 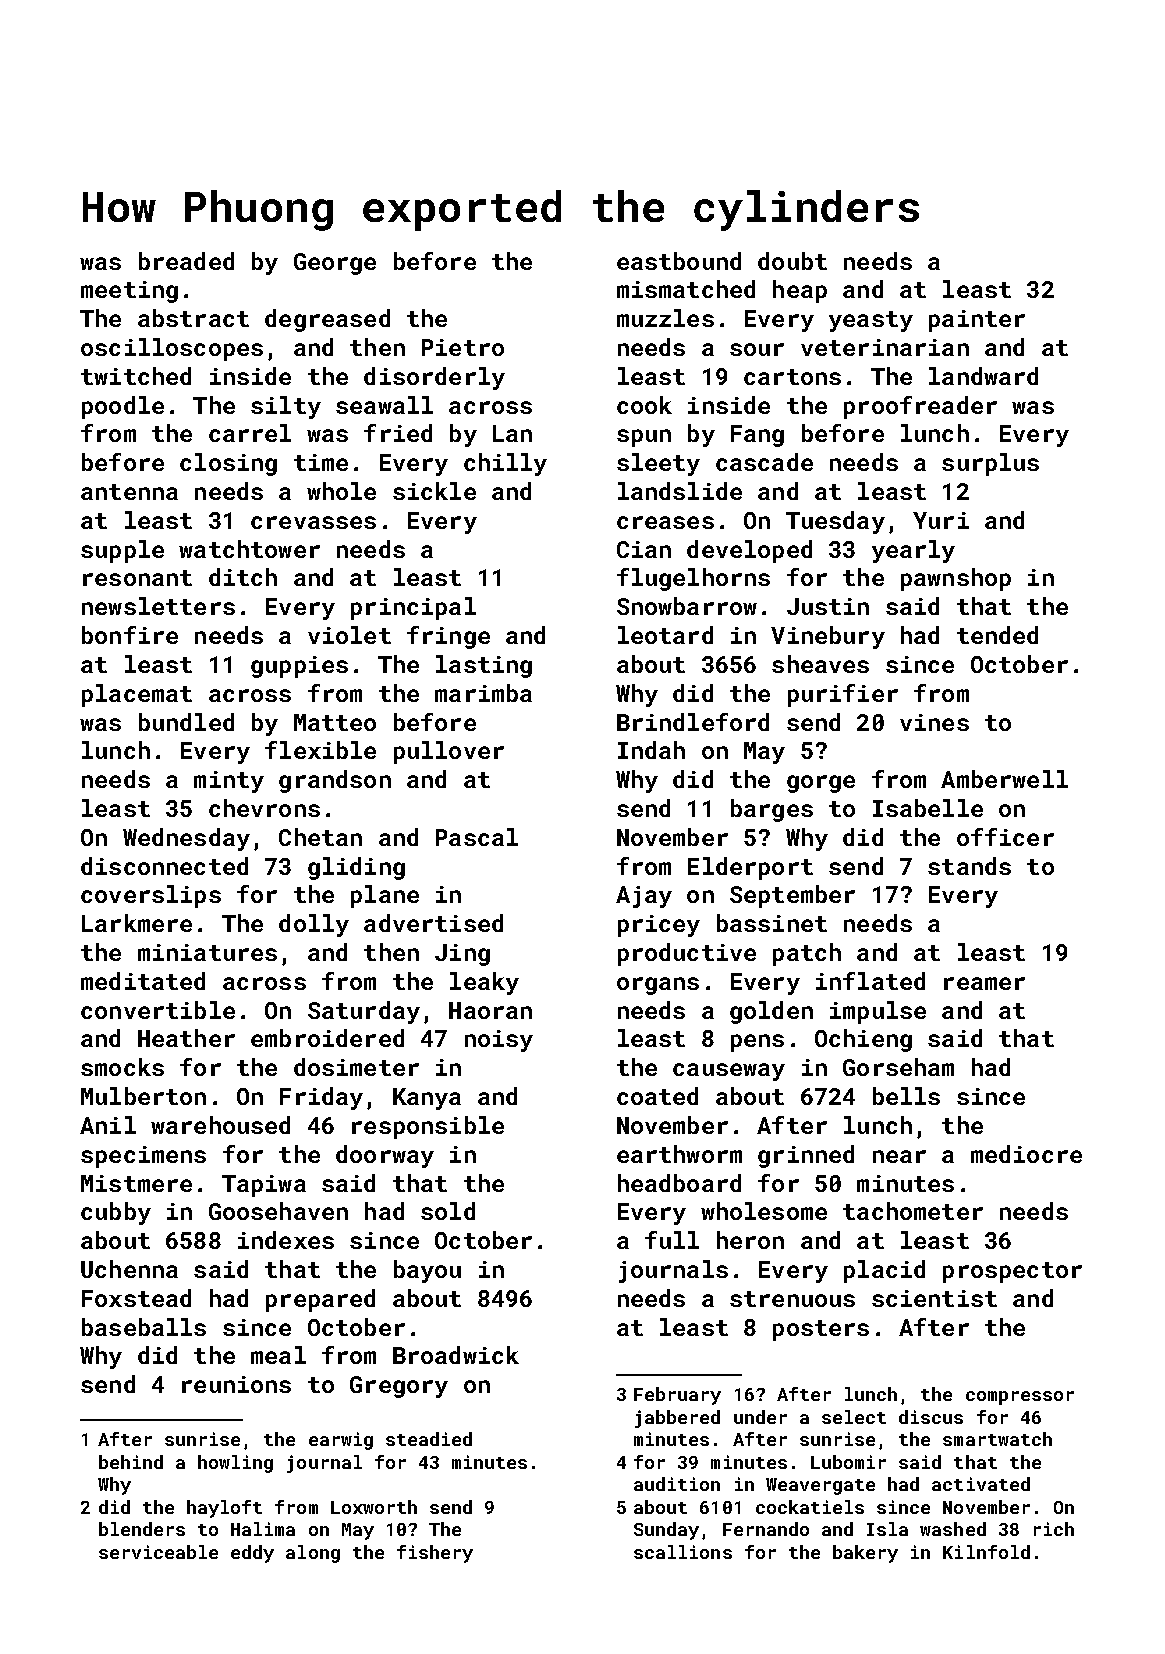 I want to click on Halima, so click(x=263, y=1529).
